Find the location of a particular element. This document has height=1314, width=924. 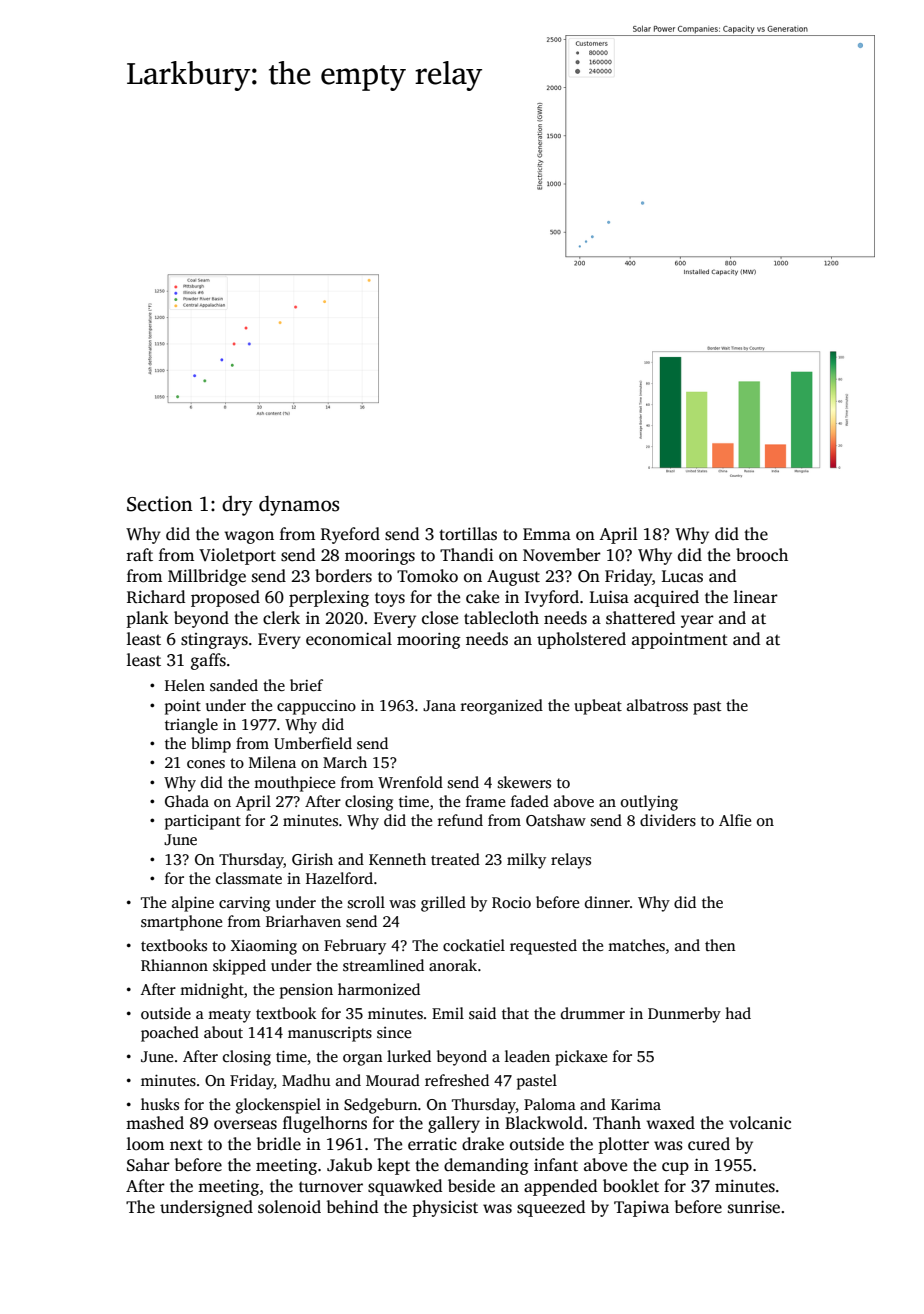

midnight is located at coordinates (212, 991).
